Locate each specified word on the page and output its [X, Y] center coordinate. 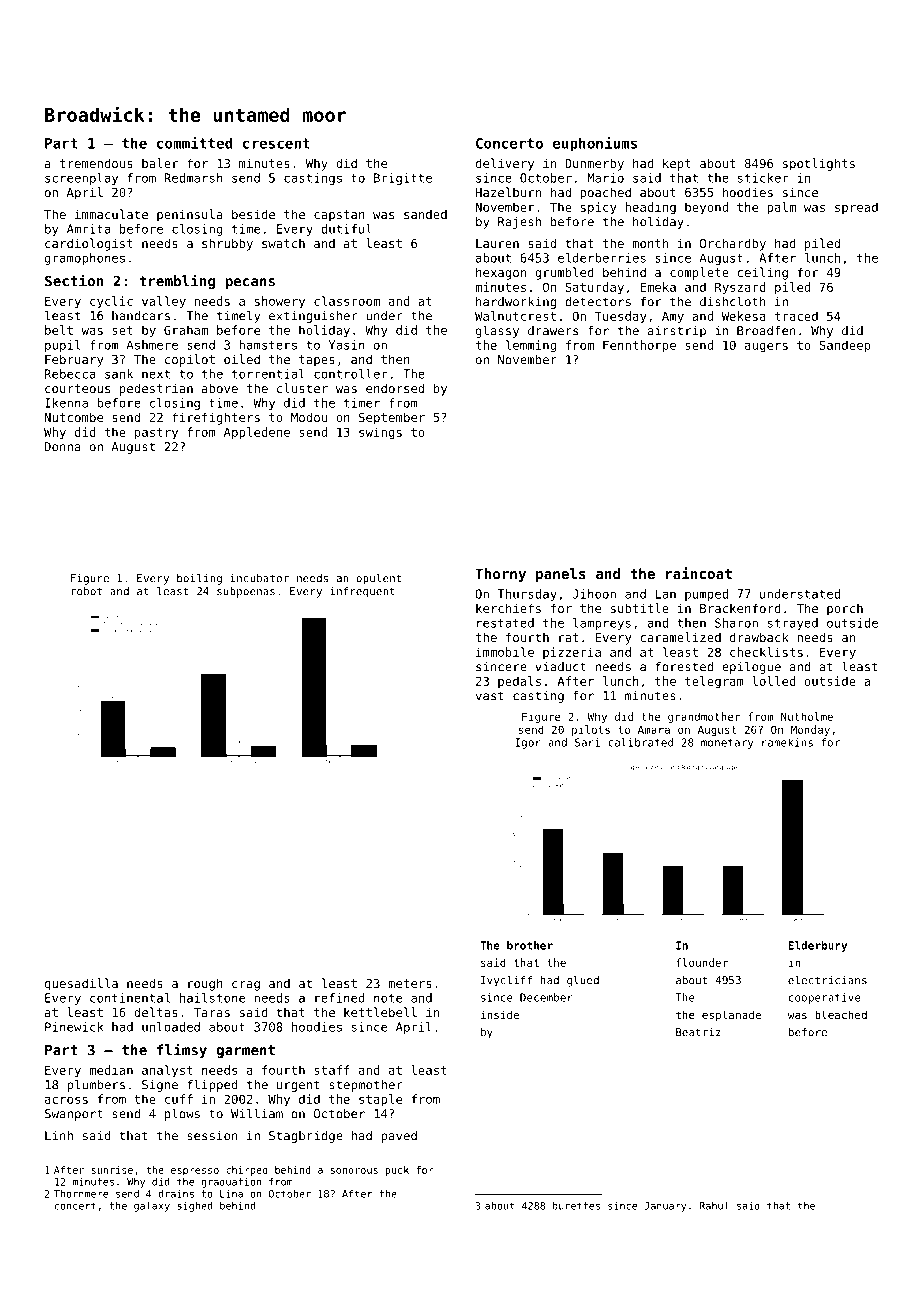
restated [505, 623]
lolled [774, 681]
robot [86, 591]
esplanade [731, 1016]
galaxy [152, 1206]
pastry [156, 434]
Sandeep [845, 346]
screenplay [81, 179]
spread [856, 208]
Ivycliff [506, 981]
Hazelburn [508, 192]
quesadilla [81, 984]
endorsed [395, 388]
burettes [576, 1206]
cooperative [824, 998]
